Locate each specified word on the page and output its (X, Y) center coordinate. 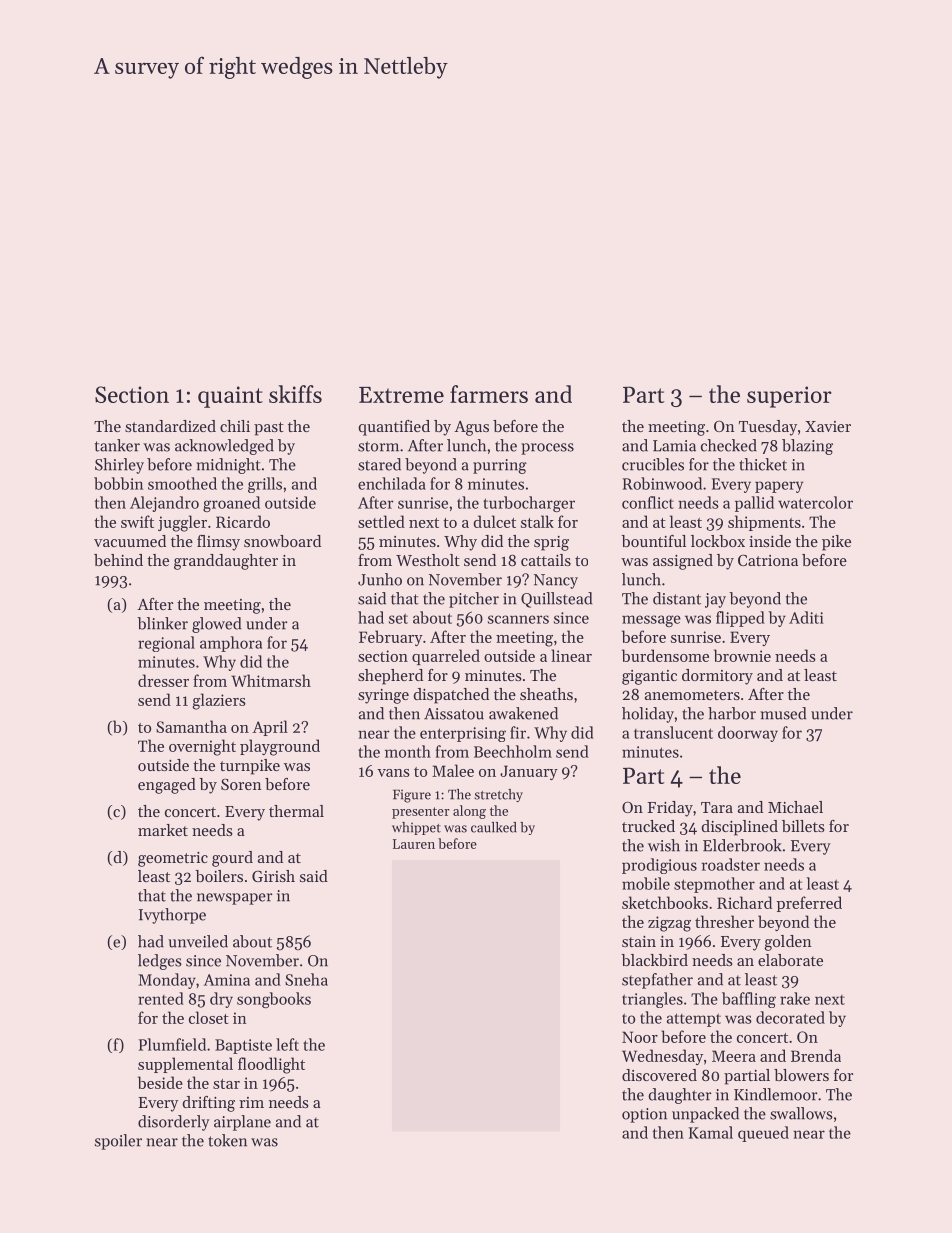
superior (789, 397)
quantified (394, 428)
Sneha (306, 979)
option (644, 1115)
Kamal (711, 1132)
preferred (809, 904)
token (227, 1140)
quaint (230, 397)
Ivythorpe (172, 916)
